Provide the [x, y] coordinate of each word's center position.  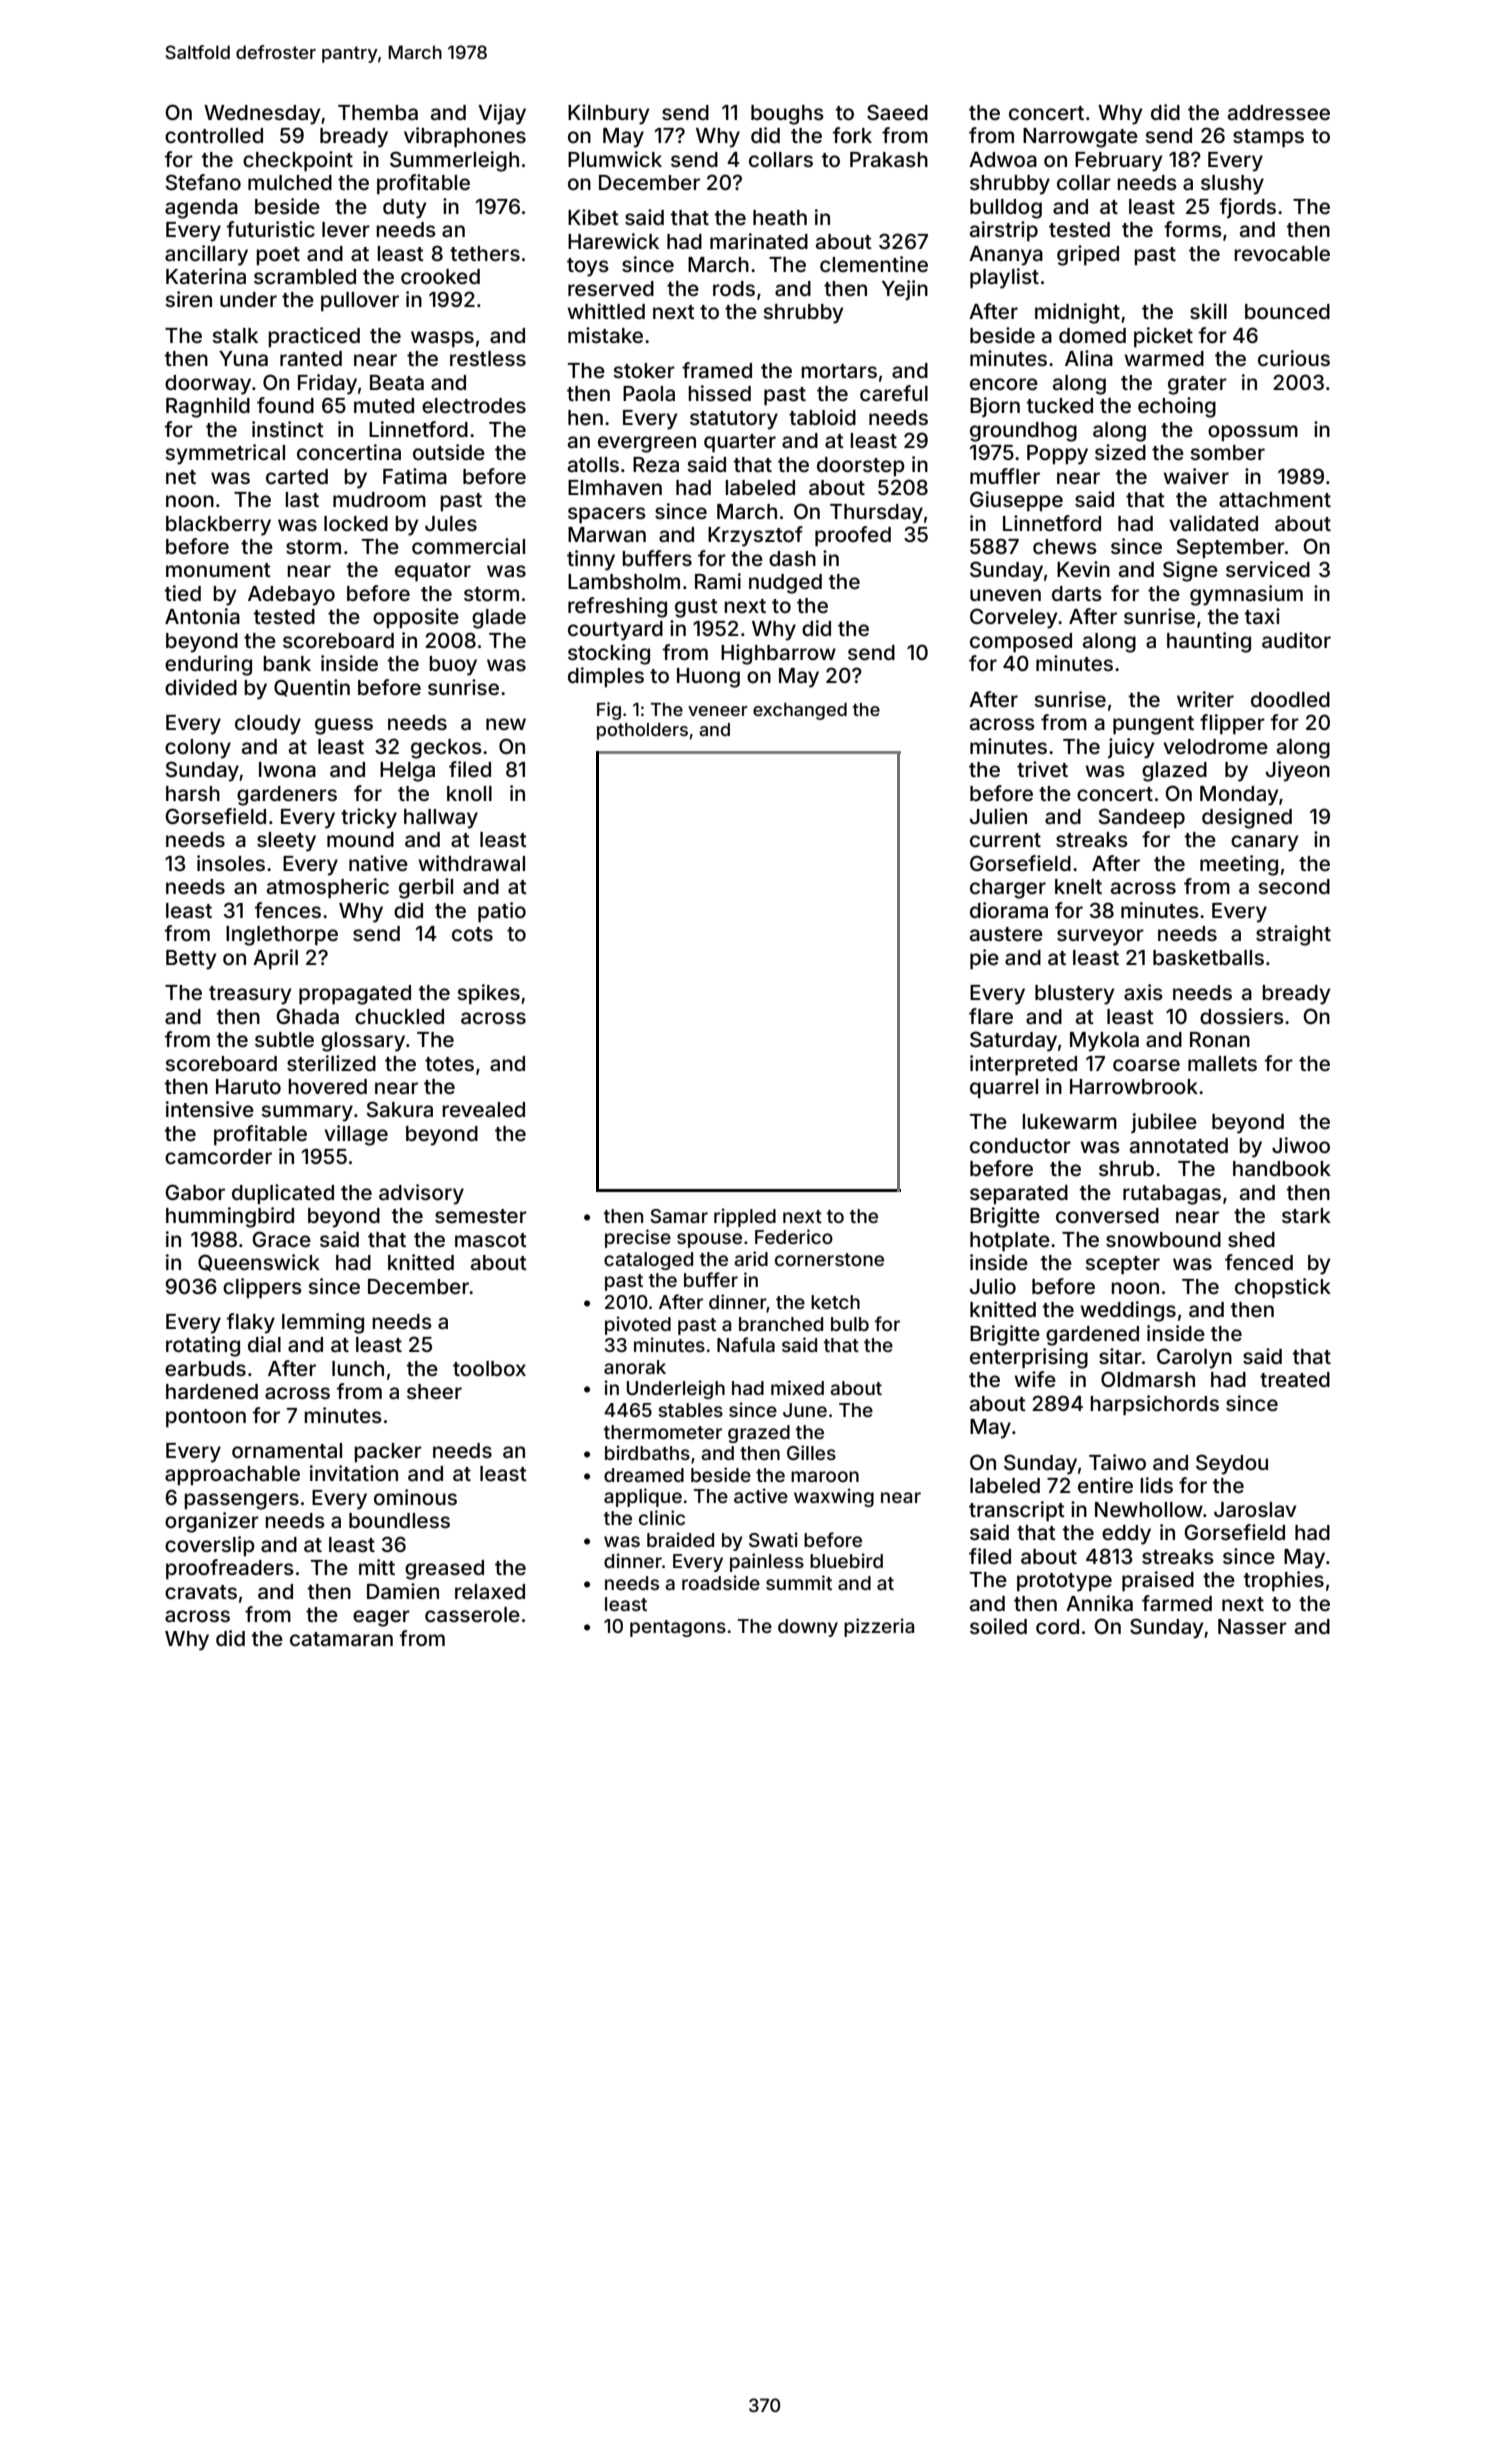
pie [984, 959]
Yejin [905, 290]
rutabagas [1172, 1195]
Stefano [203, 182]
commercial [468, 546]
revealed [483, 1110]
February [1119, 162]
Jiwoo [1301, 1145]
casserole [472, 1614]
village [356, 1135]
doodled [1290, 699]
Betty [191, 960]
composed [1021, 643]
